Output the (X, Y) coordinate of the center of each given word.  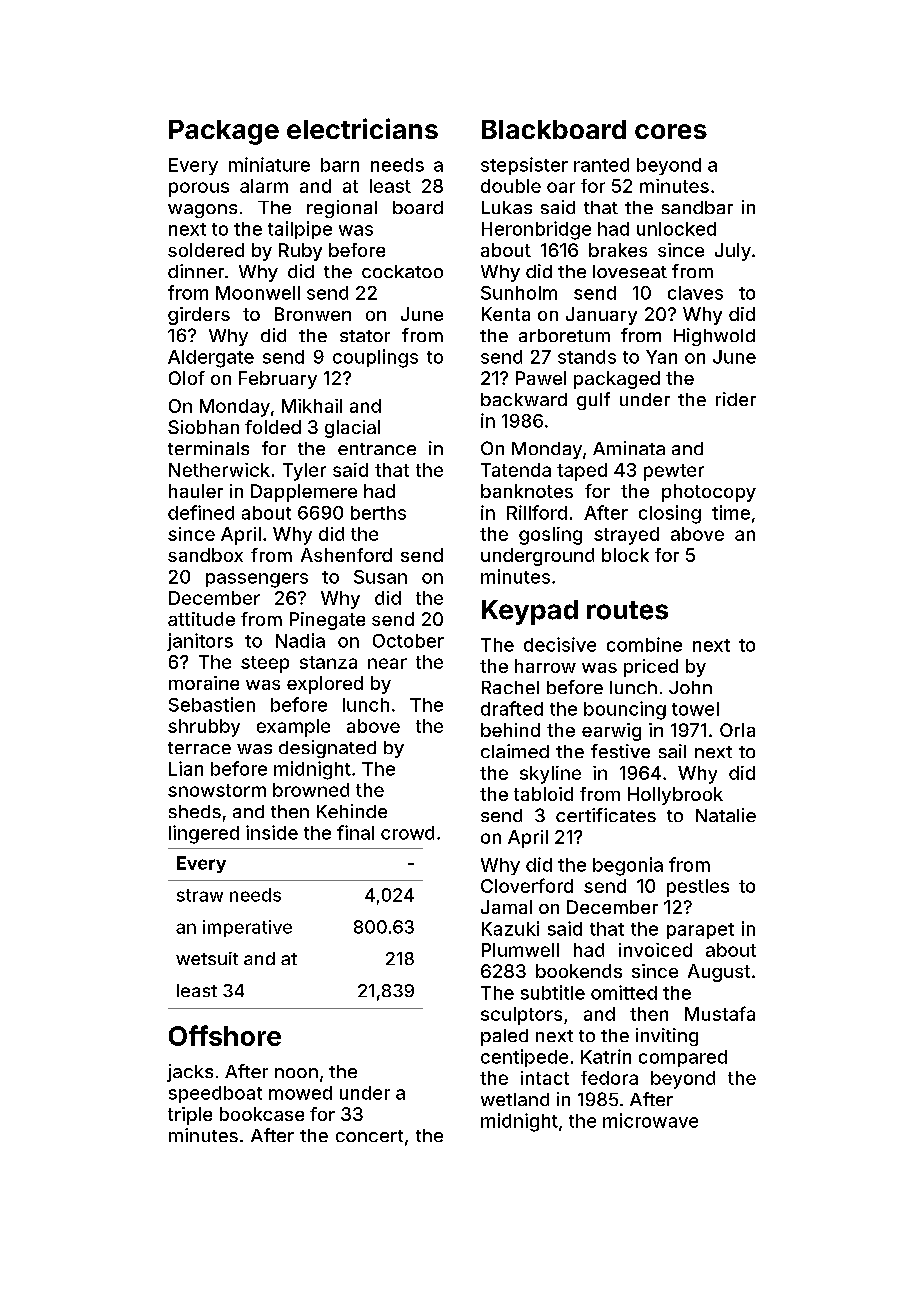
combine (644, 644)
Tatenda (516, 470)
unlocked (676, 229)
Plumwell (520, 950)
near (387, 663)
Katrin (606, 1056)
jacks (190, 1073)
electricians (362, 128)
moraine (204, 683)
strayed (626, 536)
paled (504, 1037)
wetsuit (207, 958)
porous (199, 189)
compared (683, 1058)
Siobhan (203, 427)
